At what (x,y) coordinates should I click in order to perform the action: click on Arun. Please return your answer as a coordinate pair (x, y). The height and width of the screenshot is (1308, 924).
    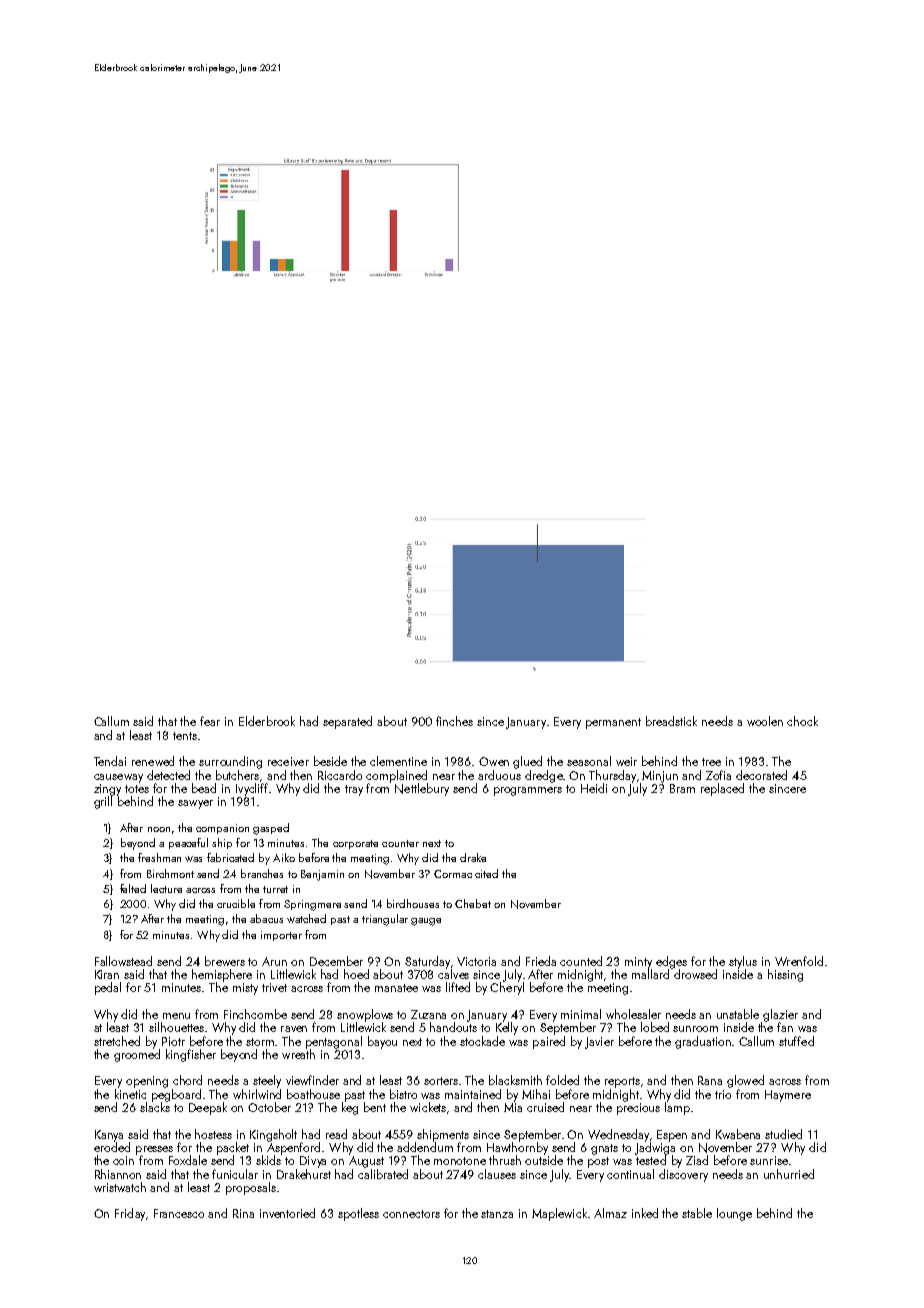
    Looking at the image, I should click on (274, 961).
